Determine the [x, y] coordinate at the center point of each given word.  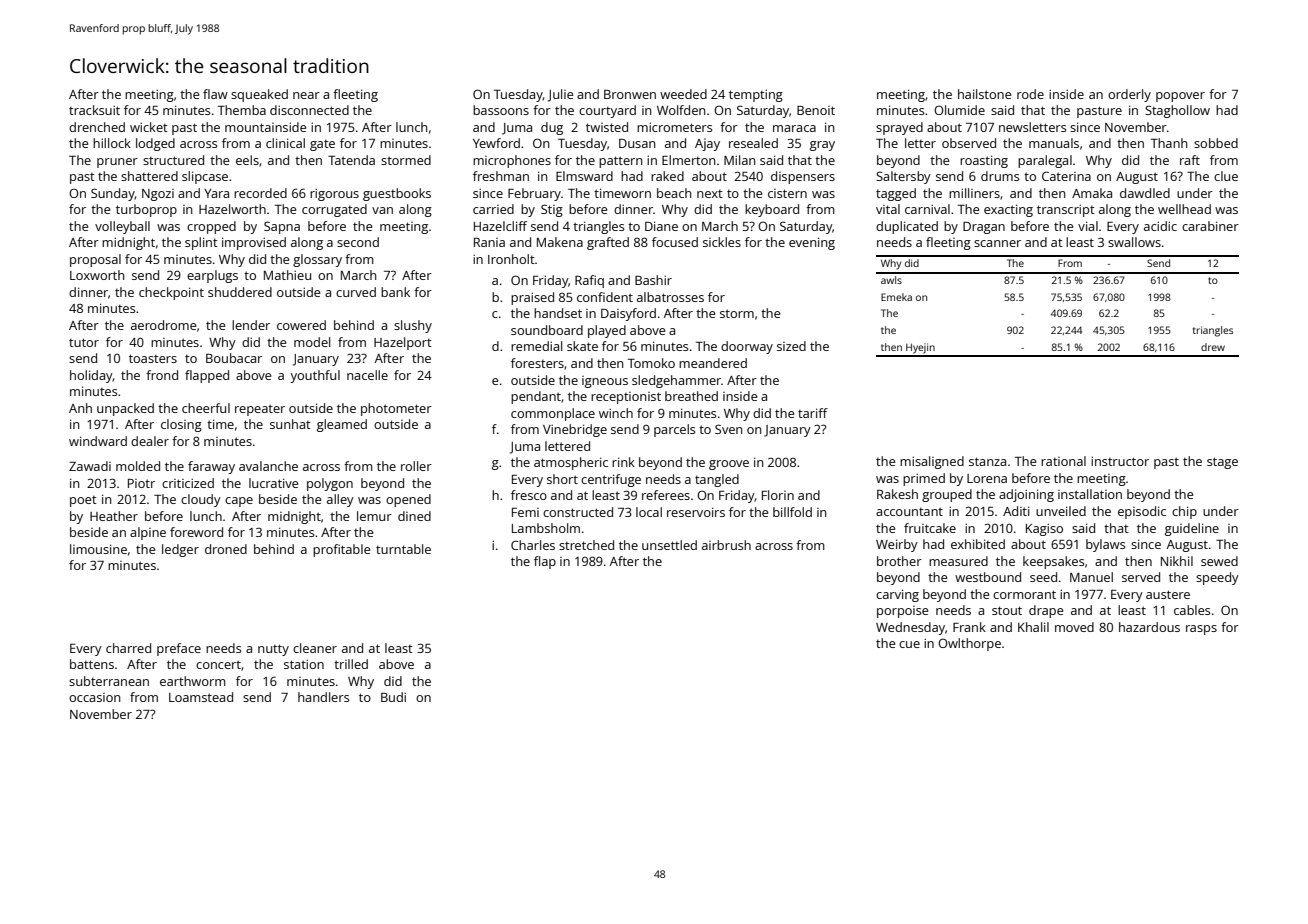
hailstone [984, 94]
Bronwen [630, 94]
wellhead [1184, 209]
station [304, 664]
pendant [536, 397]
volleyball [122, 227]
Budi [393, 697]
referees [666, 495]
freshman [501, 176]
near [306, 95]
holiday [91, 376]
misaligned [932, 462]
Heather [114, 516]
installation [1090, 494]
